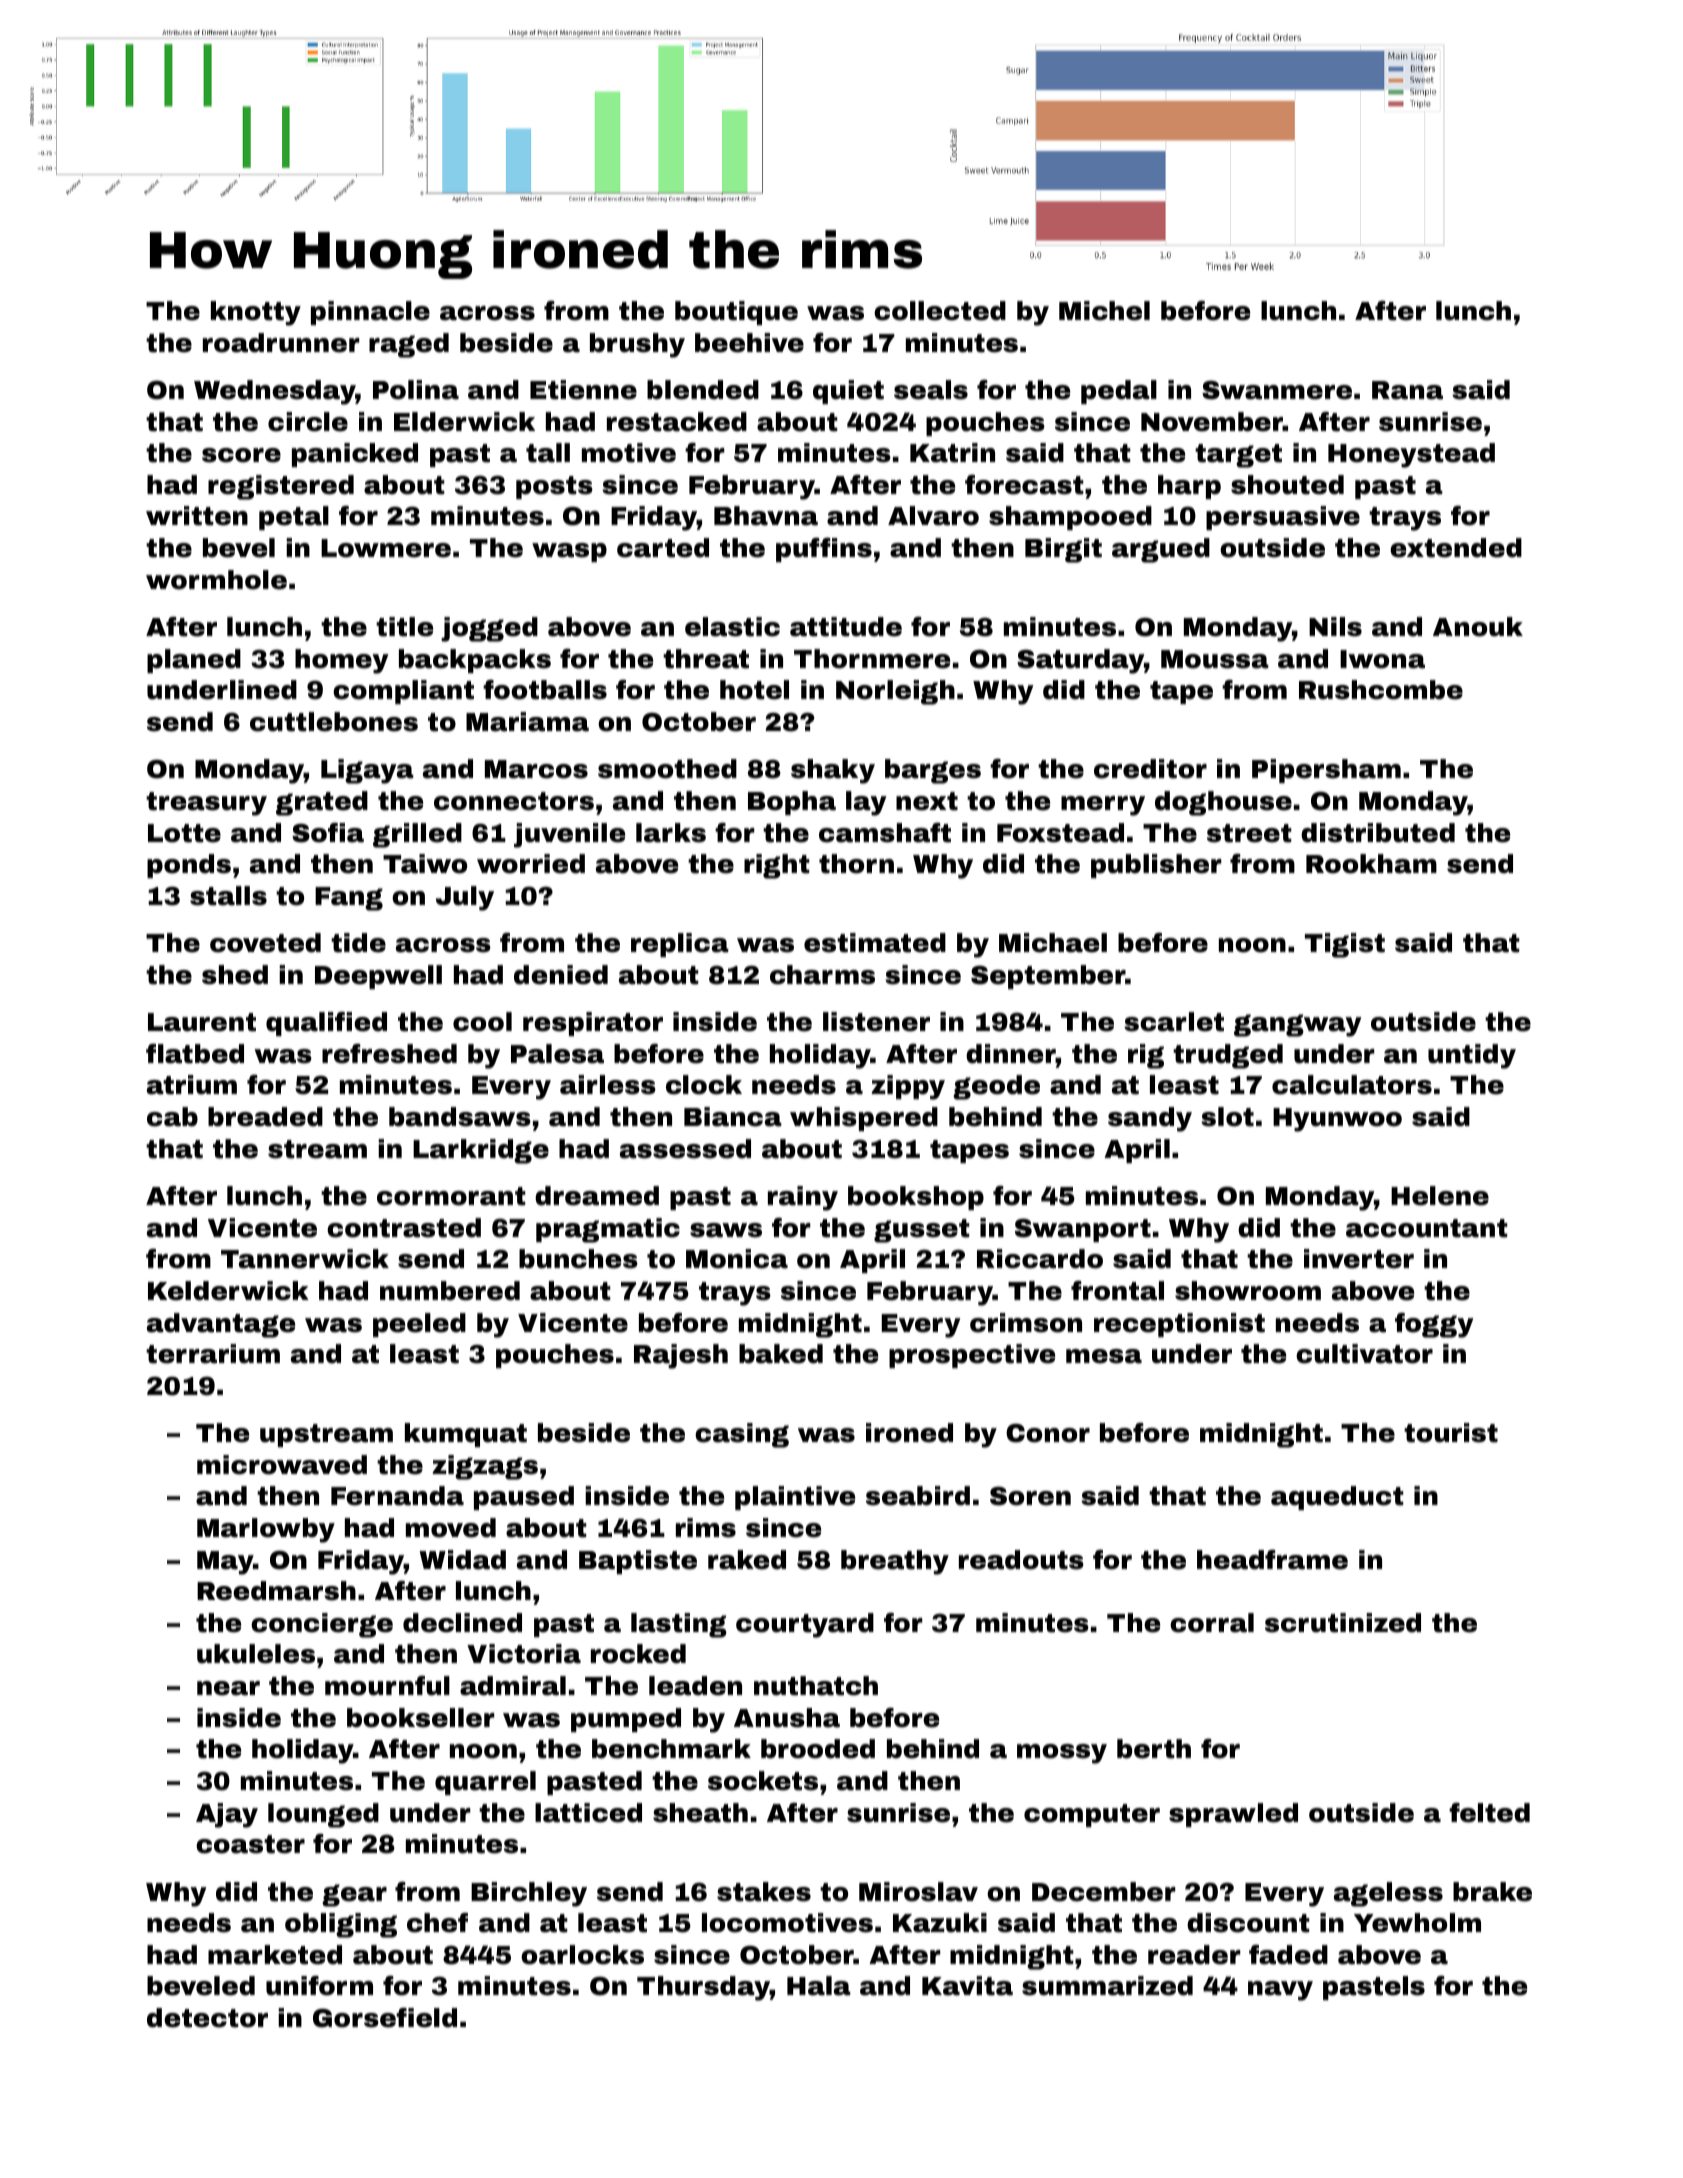 The height and width of the document is (2178, 1683). Describe the element at coordinates (1440, 1196) in the document. I see `Helene` at that location.
